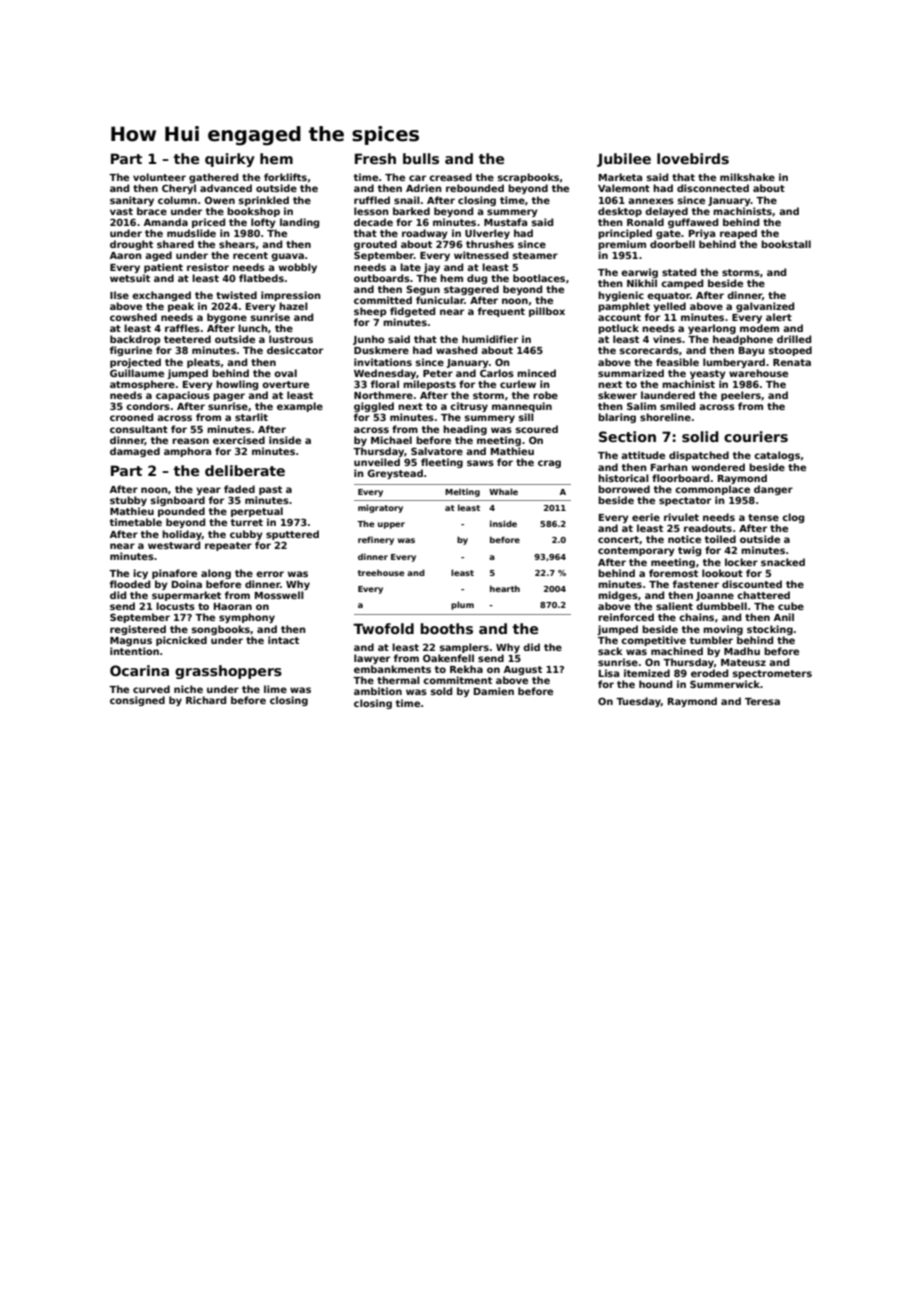 Image resolution: width=924 pixels, height=1308 pixels. Describe the element at coordinates (275, 689) in the document. I see `lime` at that location.
